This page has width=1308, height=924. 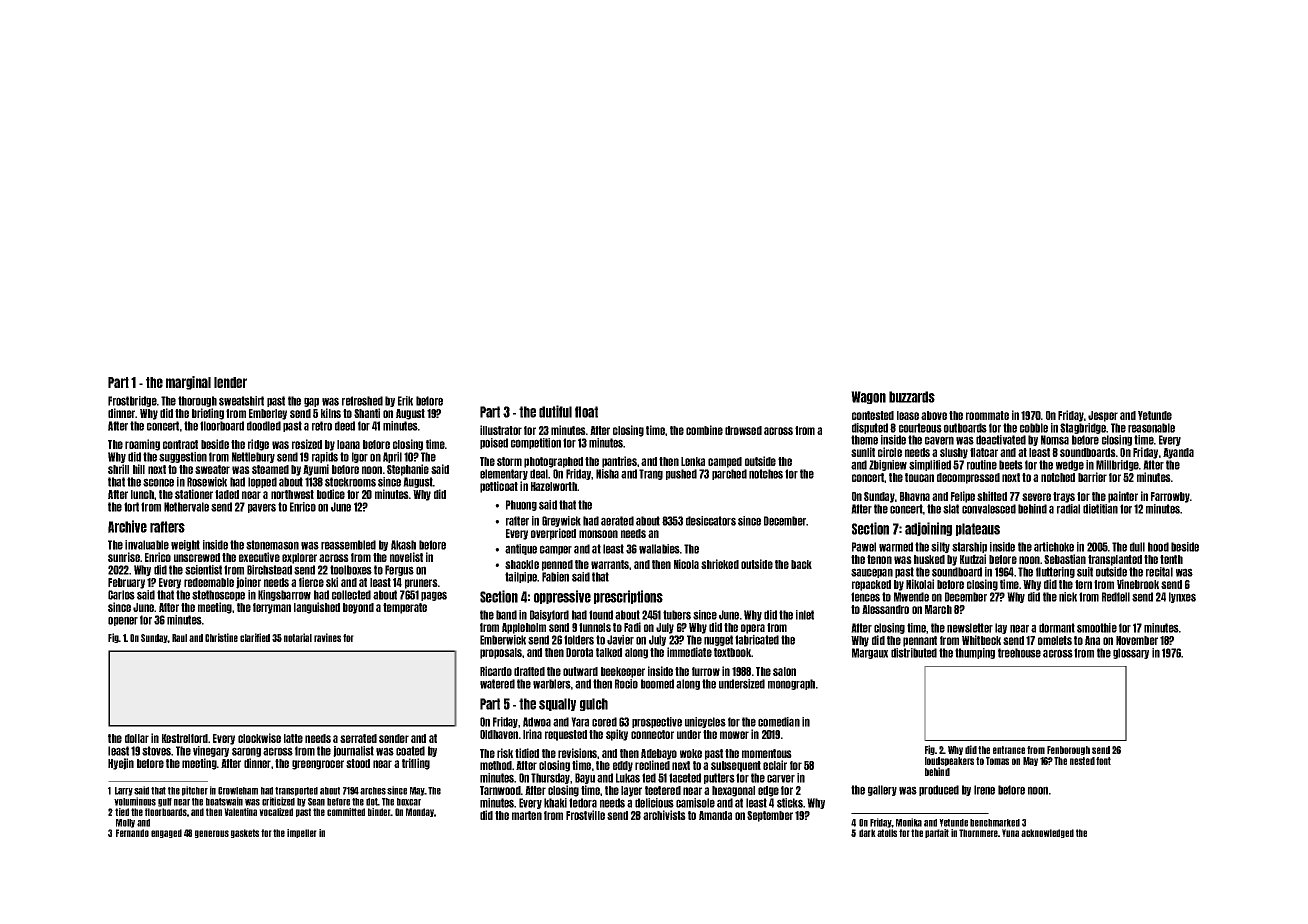 What do you see at coordinates (1171, 559) in the page?
I see `tenth` at bounding box center [1171, 559].
